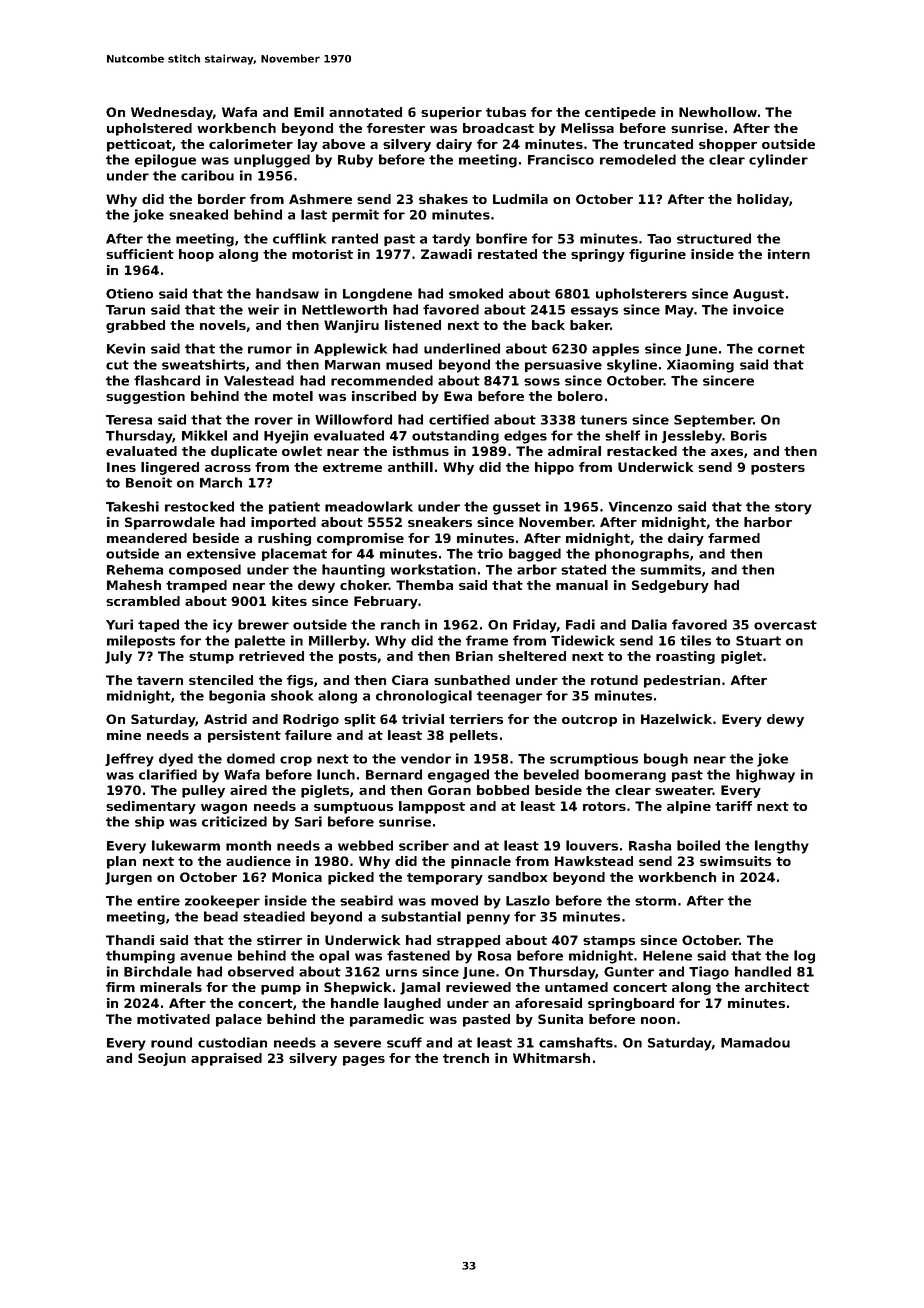 This document has width=924, height=1308. Describe the element at coordinates (622, 435) in the document. I see `shelf` at that location.
